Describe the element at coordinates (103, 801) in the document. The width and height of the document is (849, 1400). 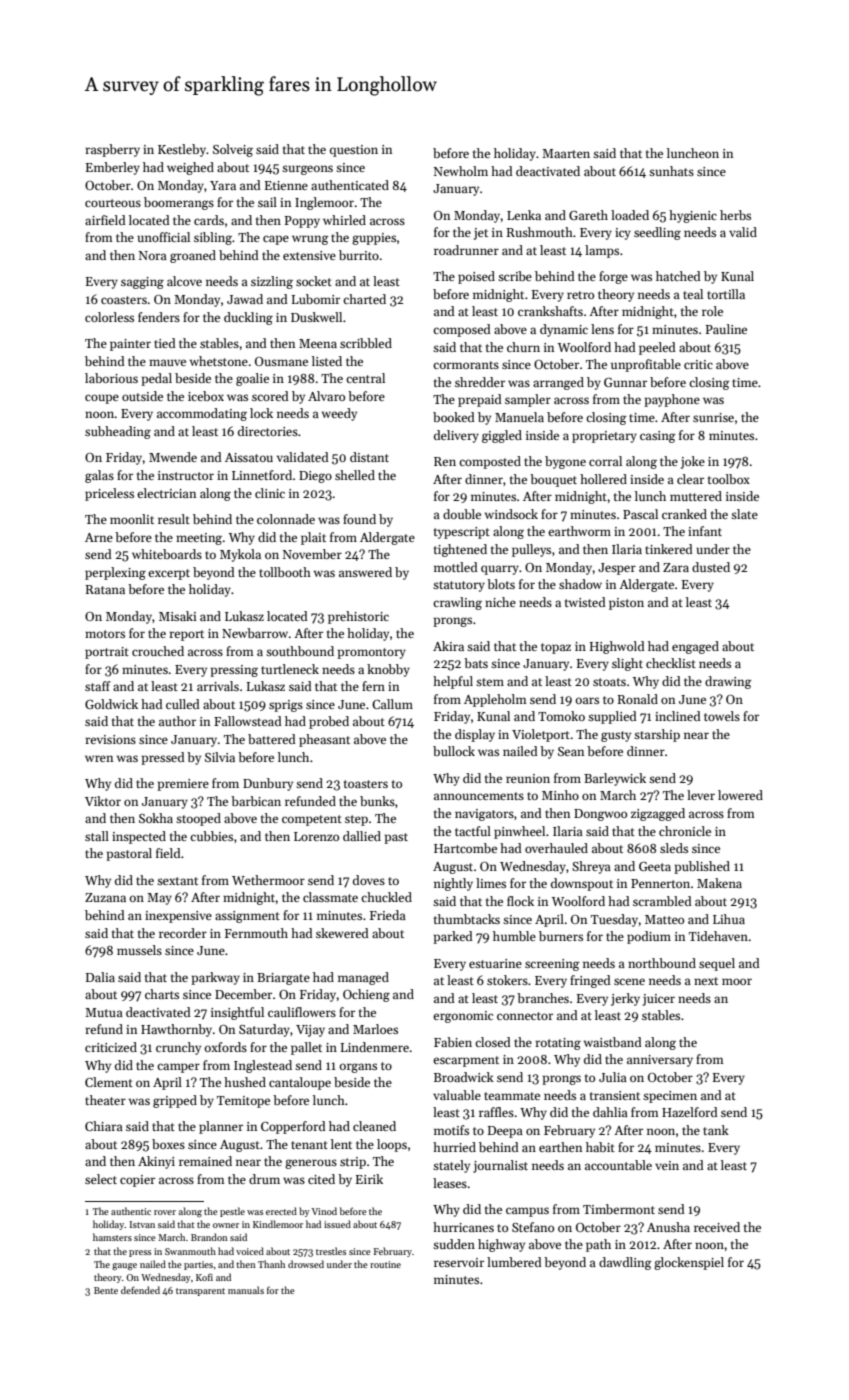
I see `Viktor` at that location.
